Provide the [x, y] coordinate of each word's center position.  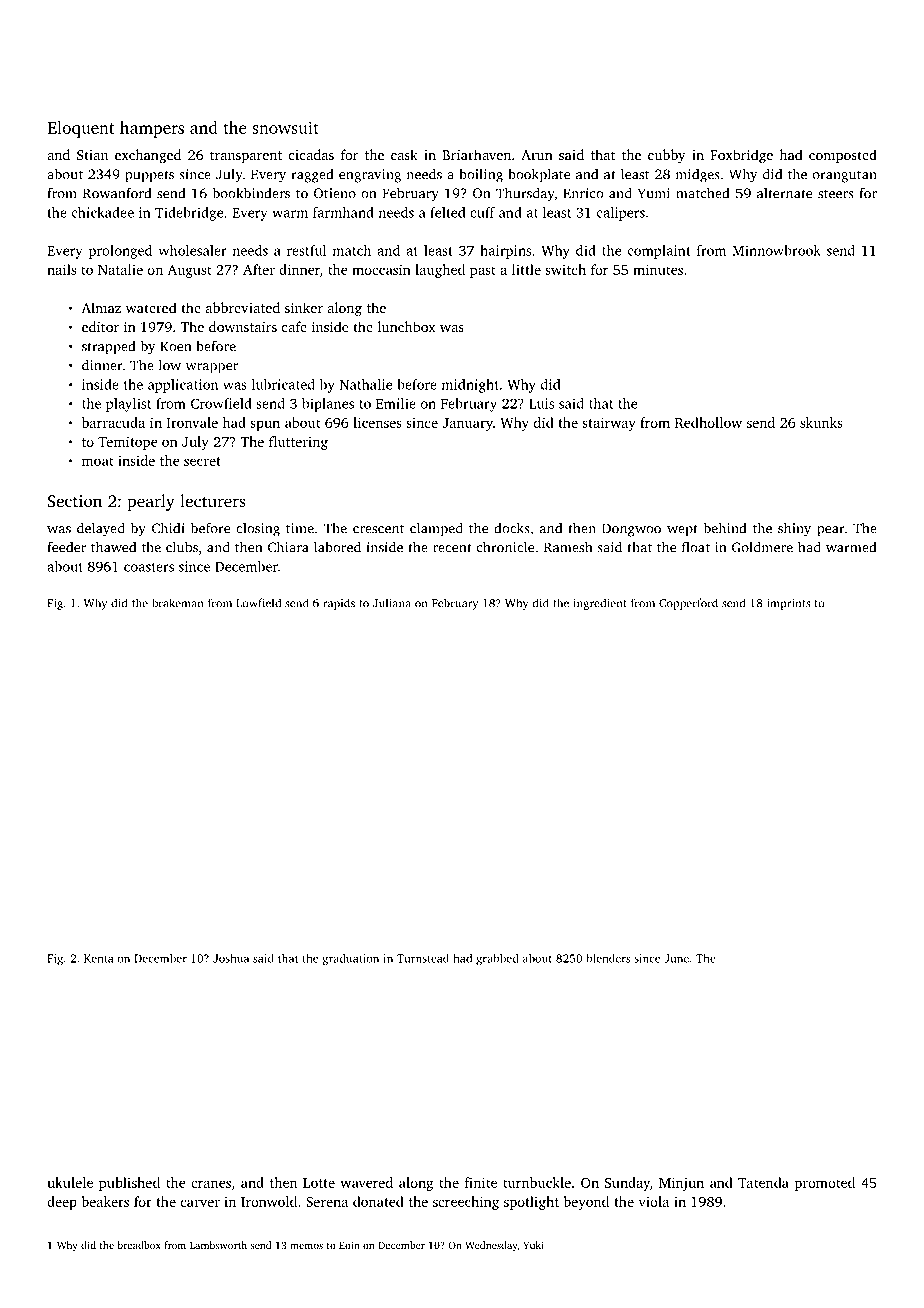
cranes [211, 1184]
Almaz [101, 307]
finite [481, 1182]
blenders [608, 958]
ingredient [600, 604]
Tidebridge [189, 214]
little [526, 269]
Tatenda [763, 1182]
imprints [789, 604]
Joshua [231, 958]
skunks [821, 422]
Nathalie [366, 384]
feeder [67, 547]
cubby [667, 156]
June [676, 958]
